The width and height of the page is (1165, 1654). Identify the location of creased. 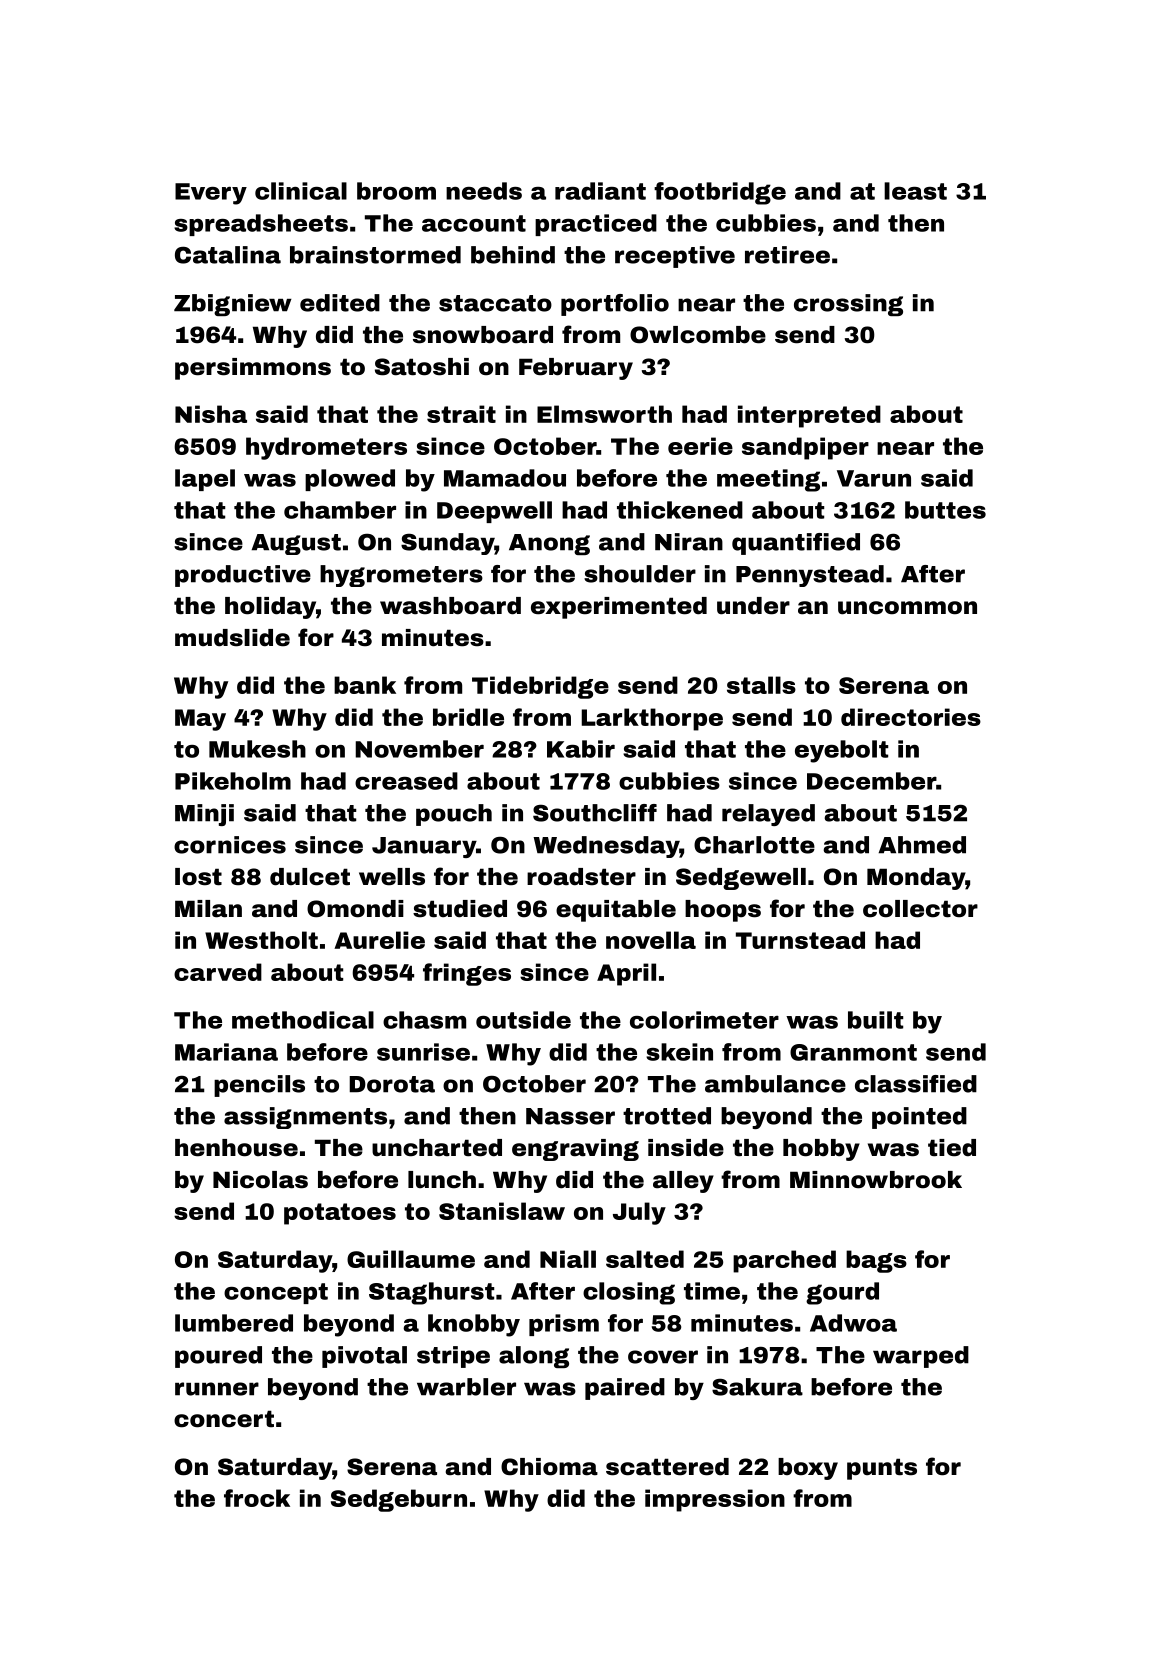
(406, 781).
